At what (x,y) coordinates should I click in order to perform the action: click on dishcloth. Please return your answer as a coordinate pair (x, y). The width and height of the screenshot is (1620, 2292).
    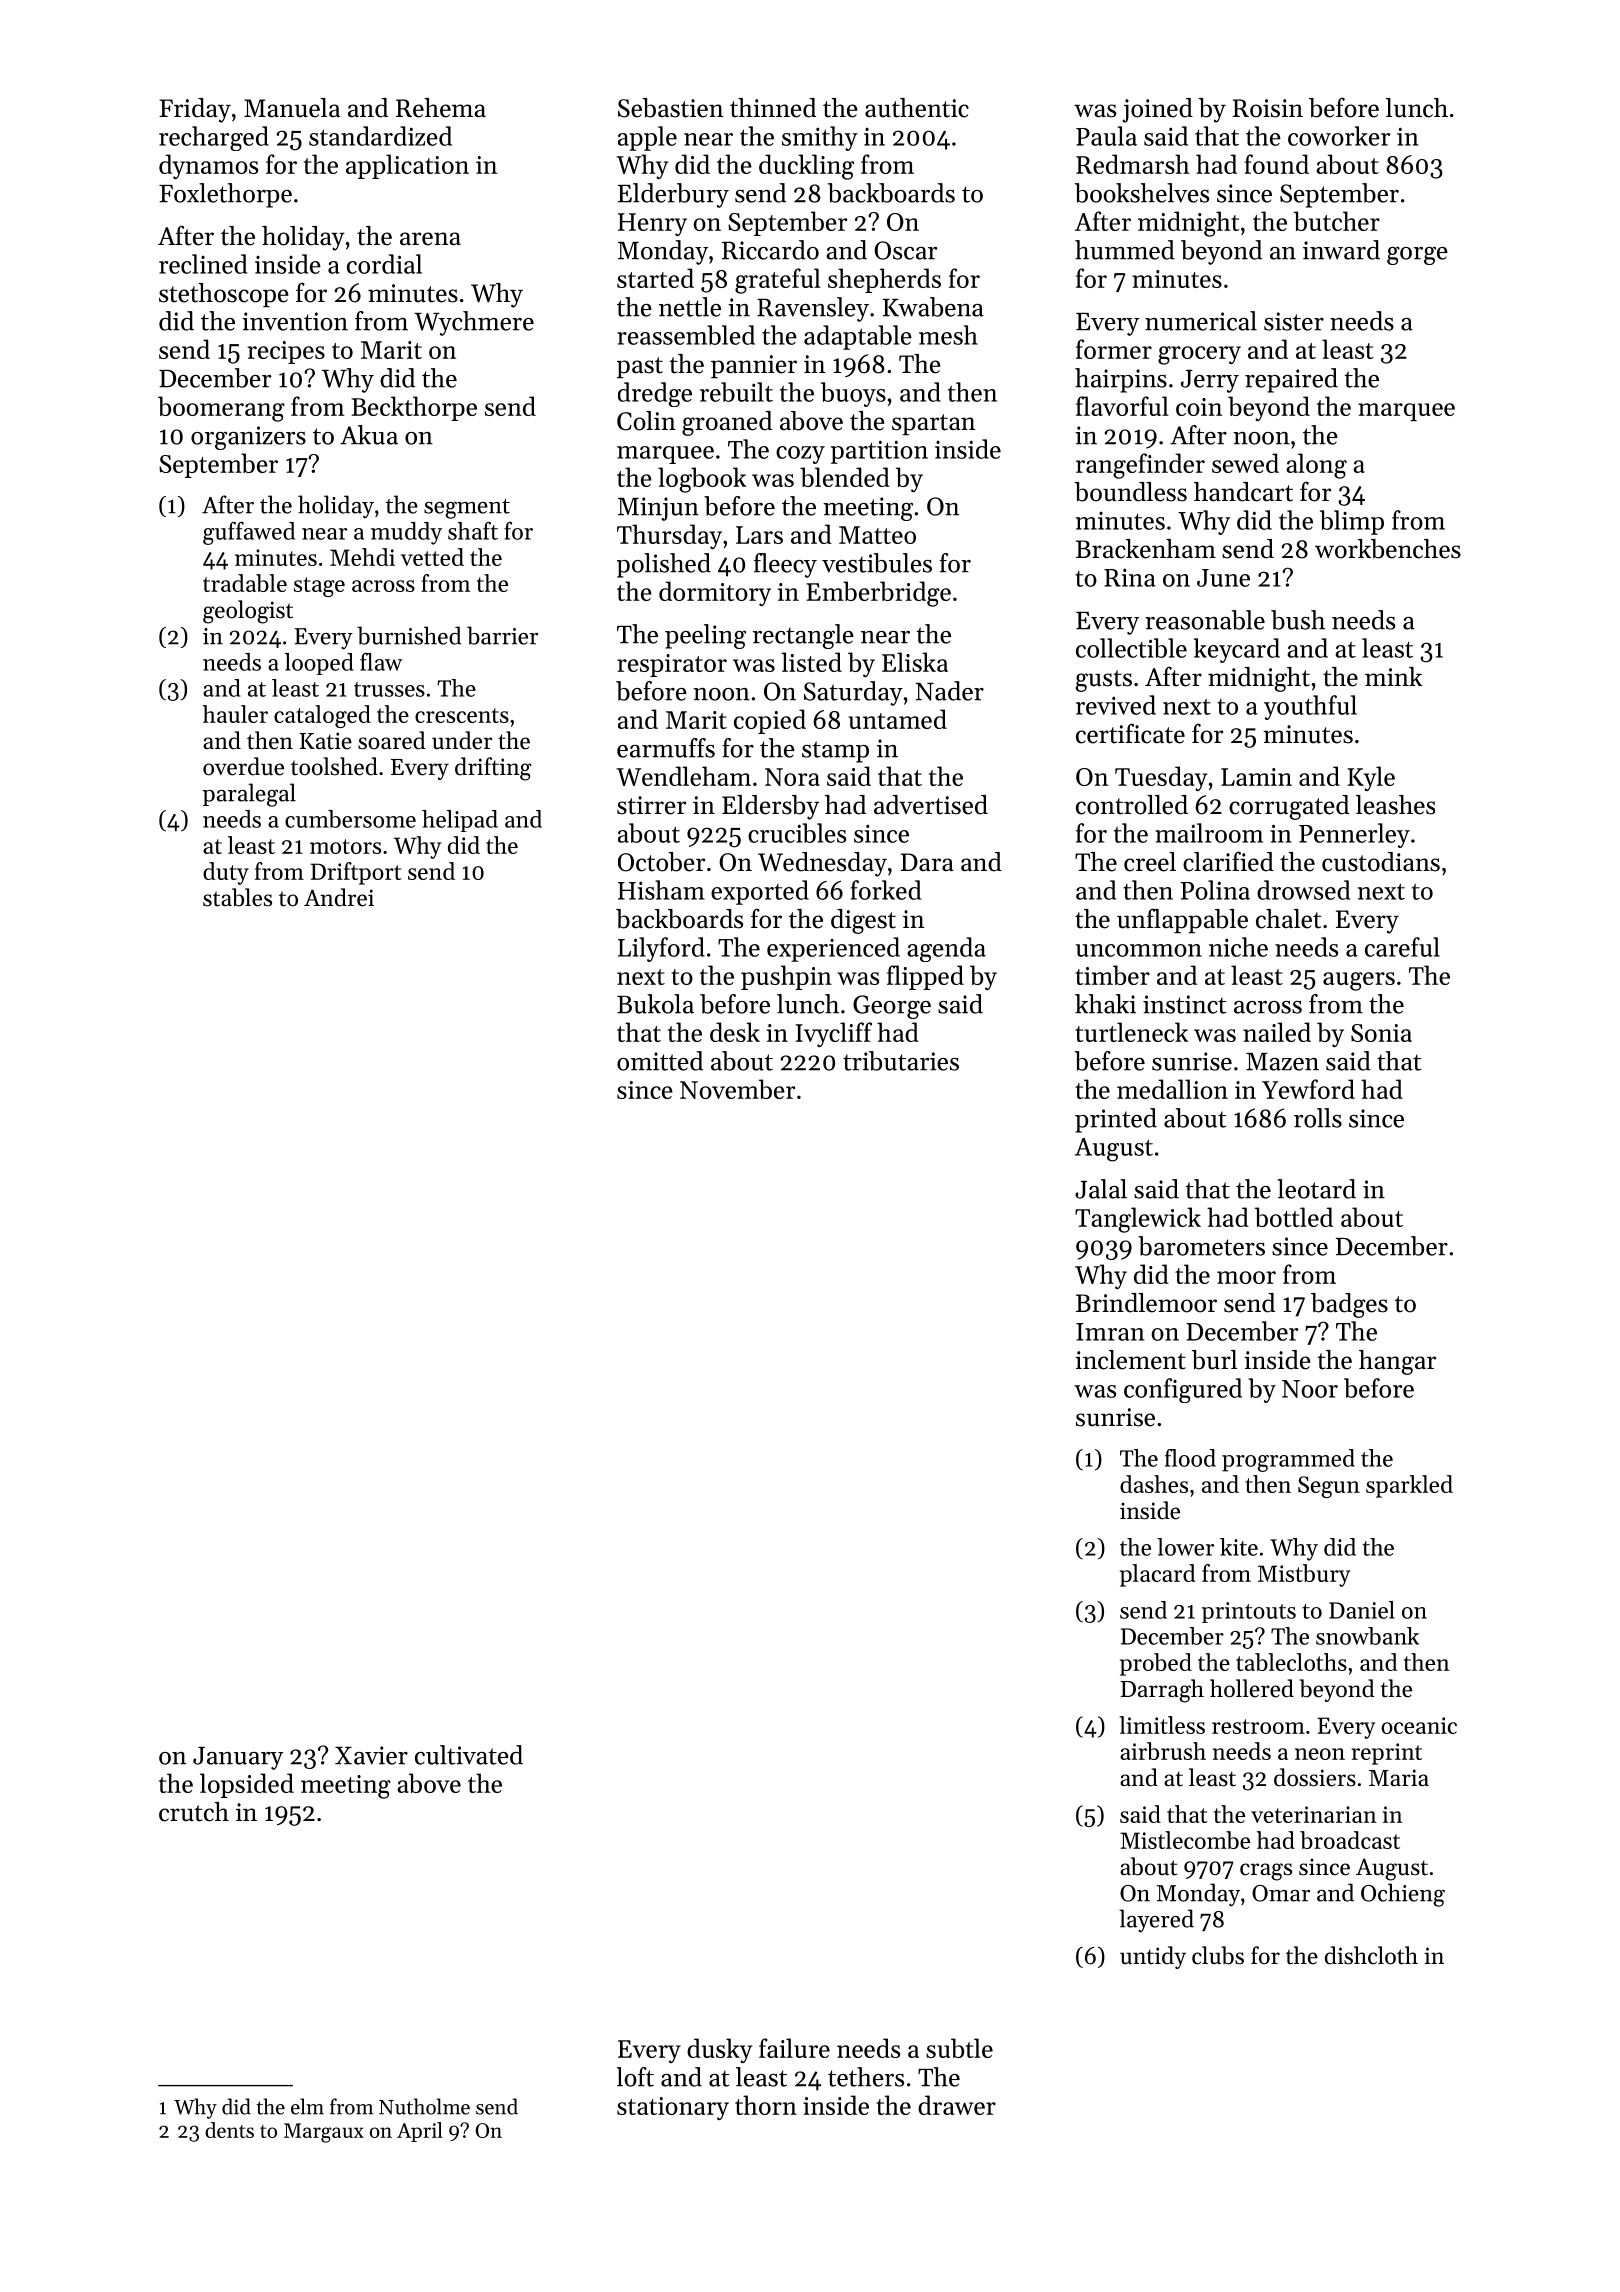
    Looking at the image, I should click on (1371, 1955).
